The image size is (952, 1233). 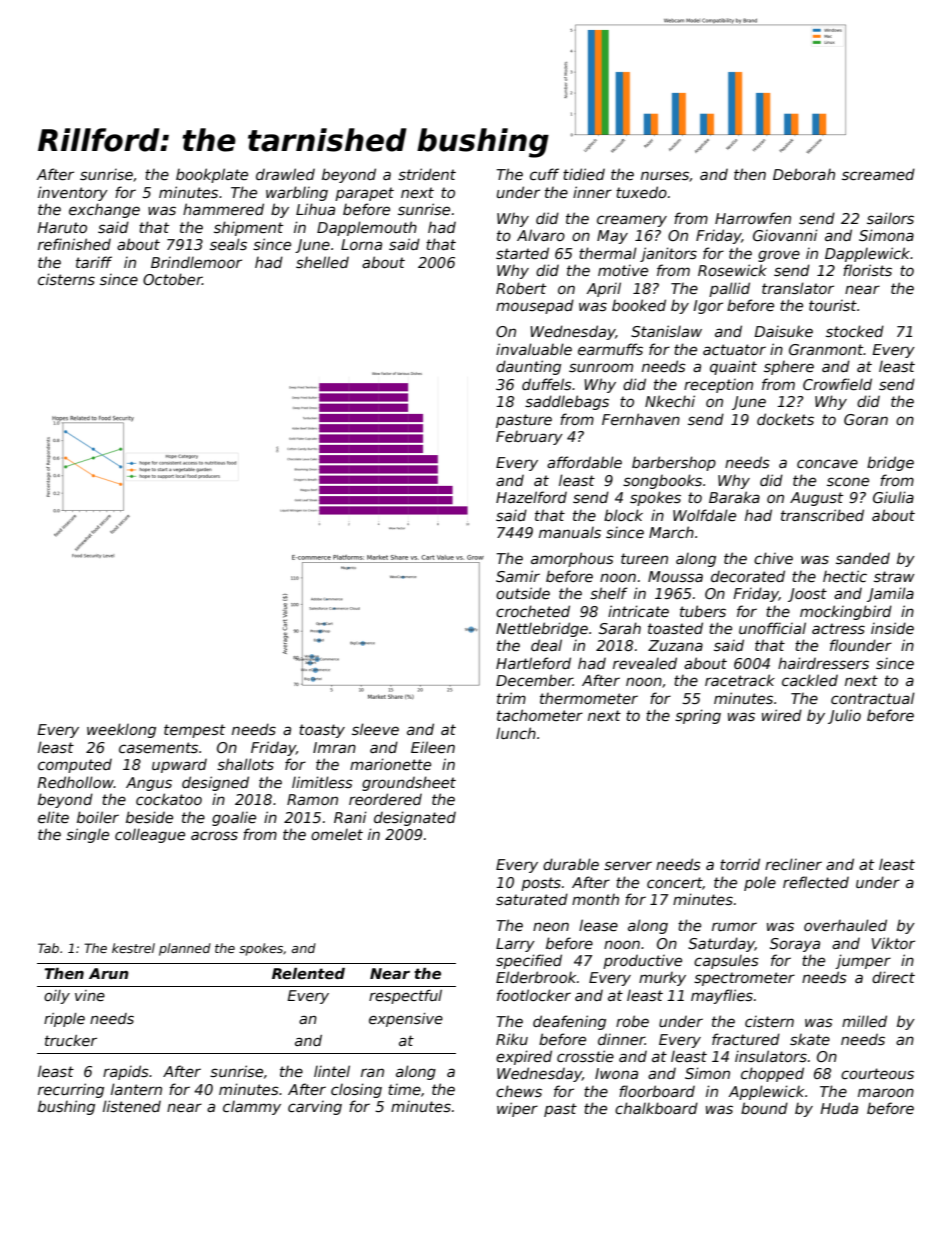 What do you see at coordinates (531, 497) in the screenshot?
I see `Hazelford` at bounding box center [531, 497].
